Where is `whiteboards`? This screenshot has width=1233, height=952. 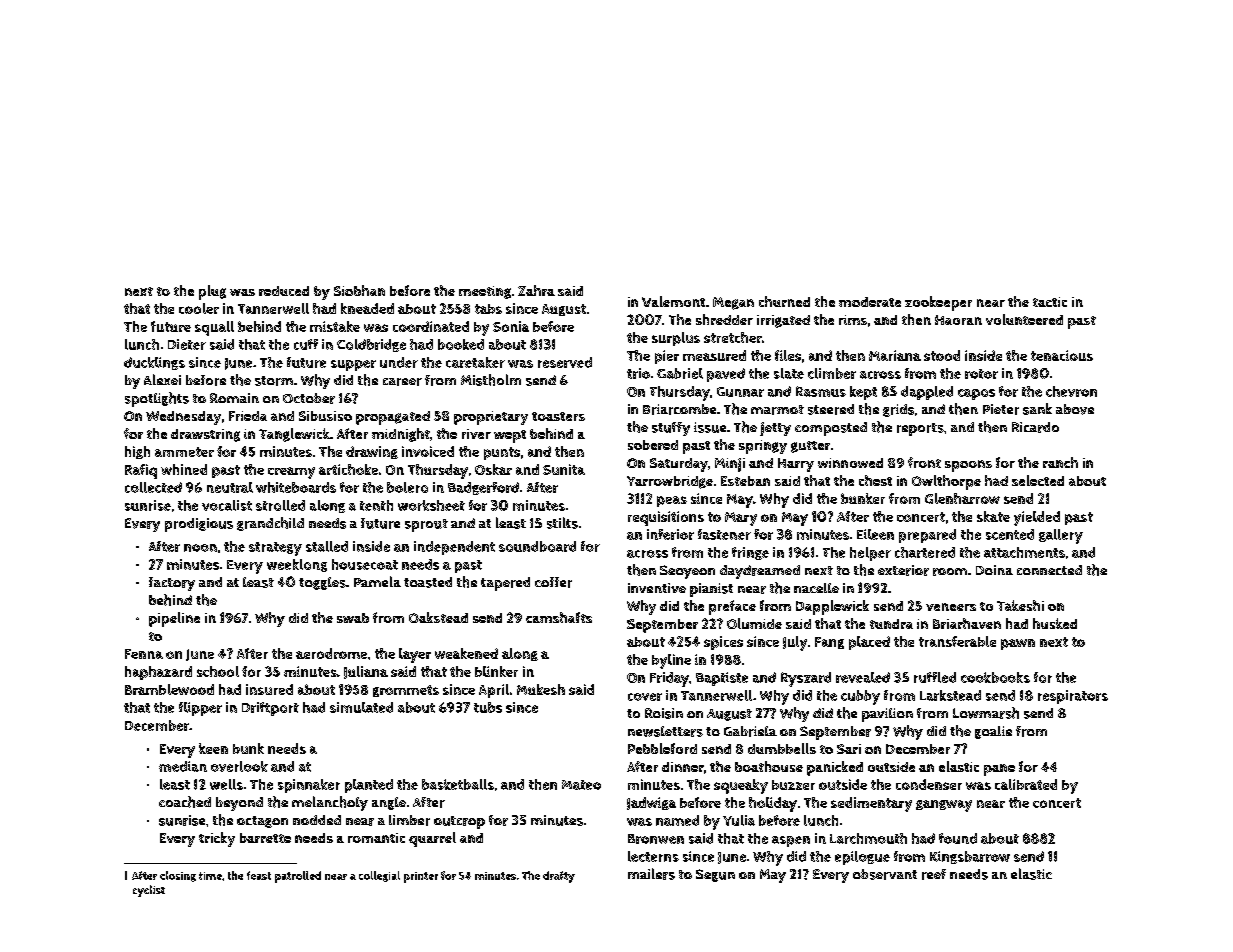
whiteboards is located at coordinates (296, 487).
